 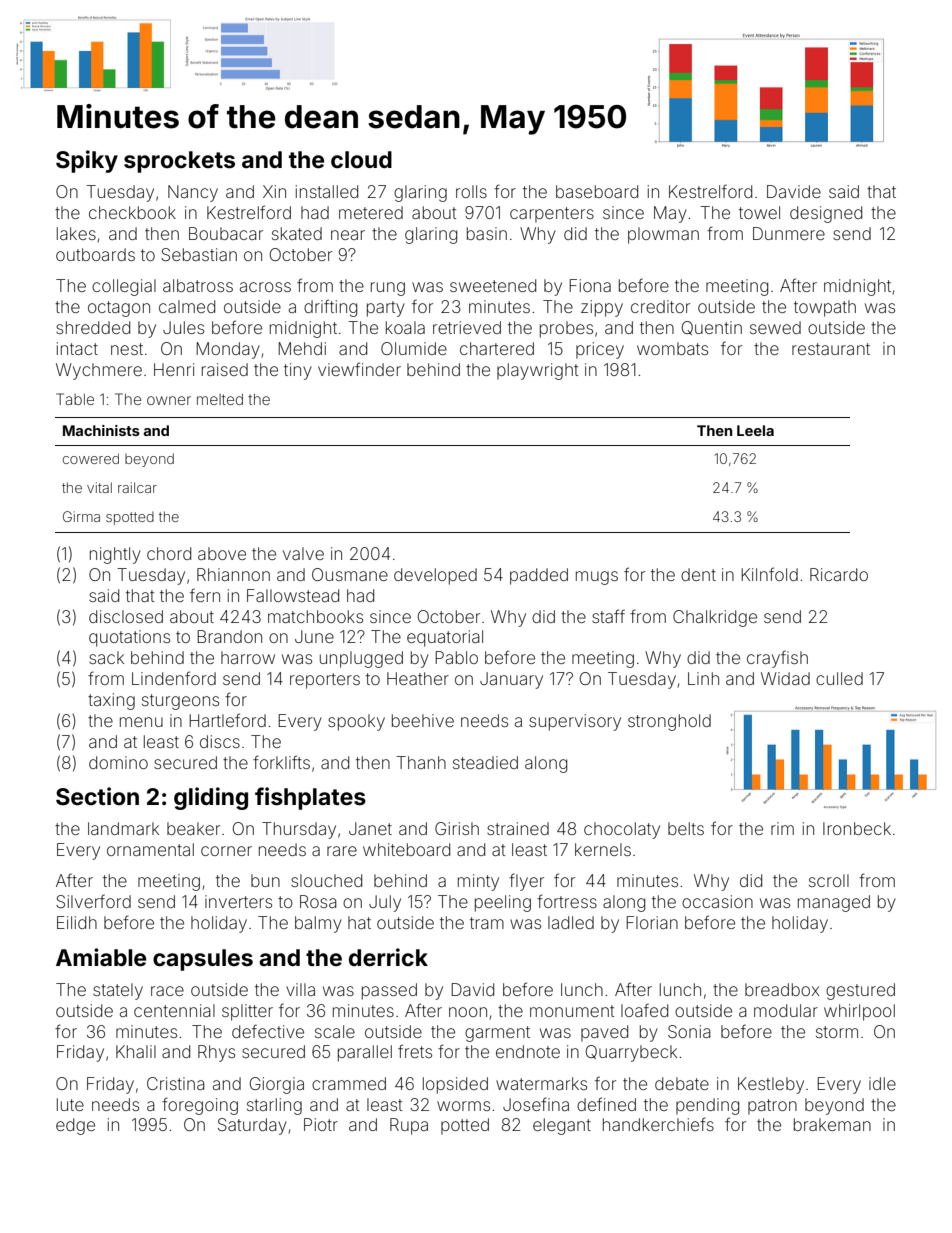 I want to click on managed, so click(x=834, y=903).
